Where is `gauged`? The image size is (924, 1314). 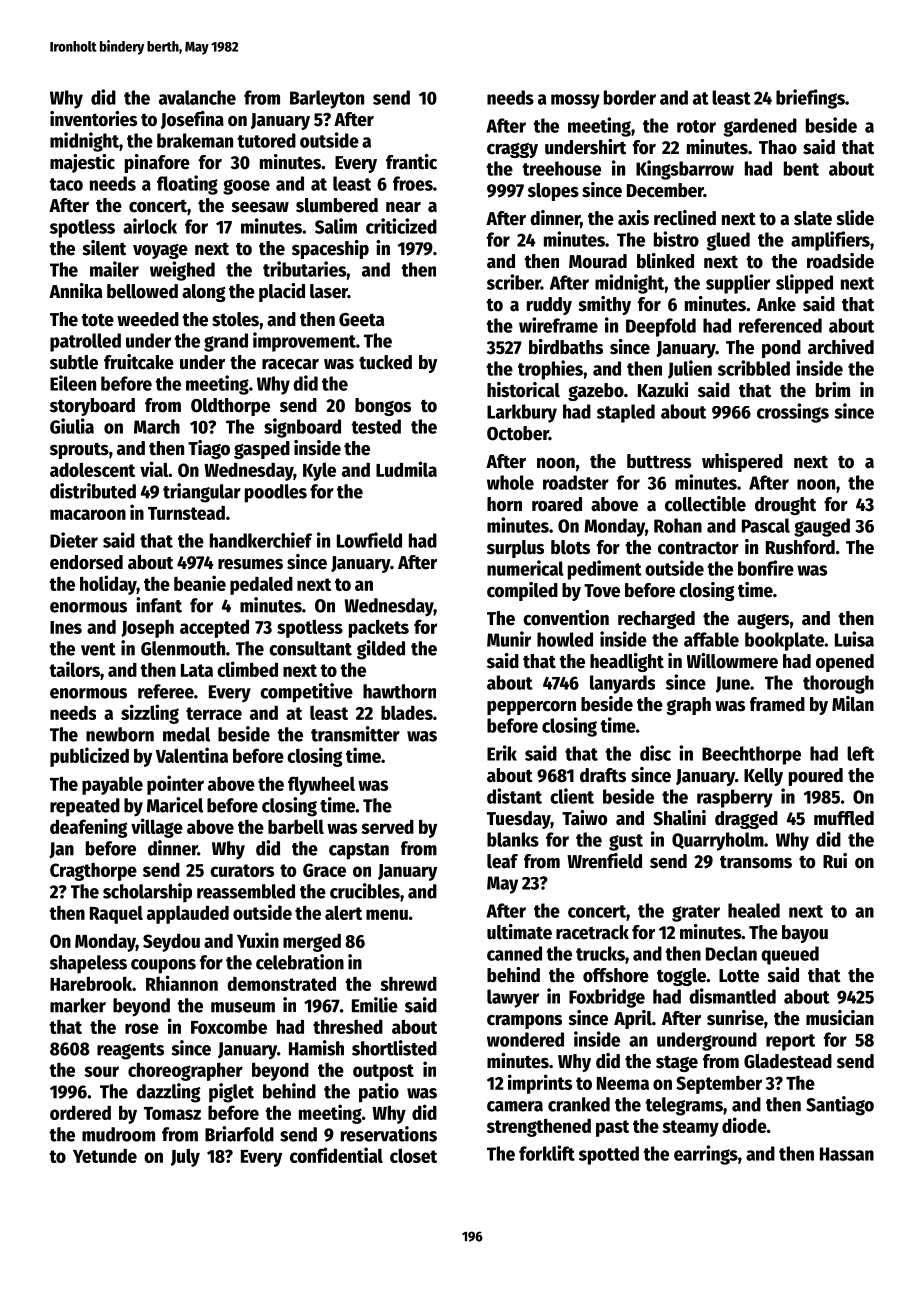 gauged is located at coordinates (822, 527).
